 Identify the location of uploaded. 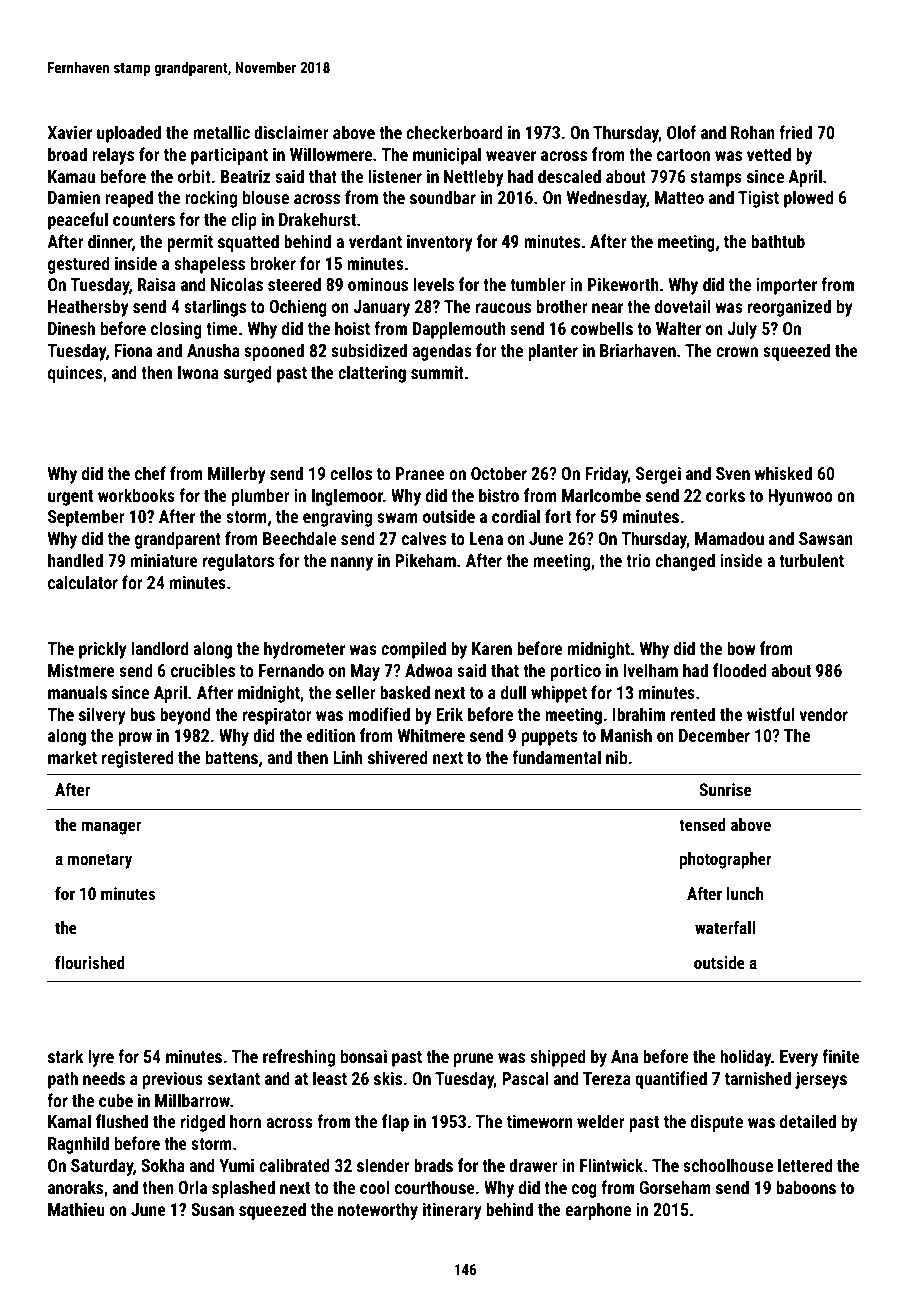
(129, 134).
